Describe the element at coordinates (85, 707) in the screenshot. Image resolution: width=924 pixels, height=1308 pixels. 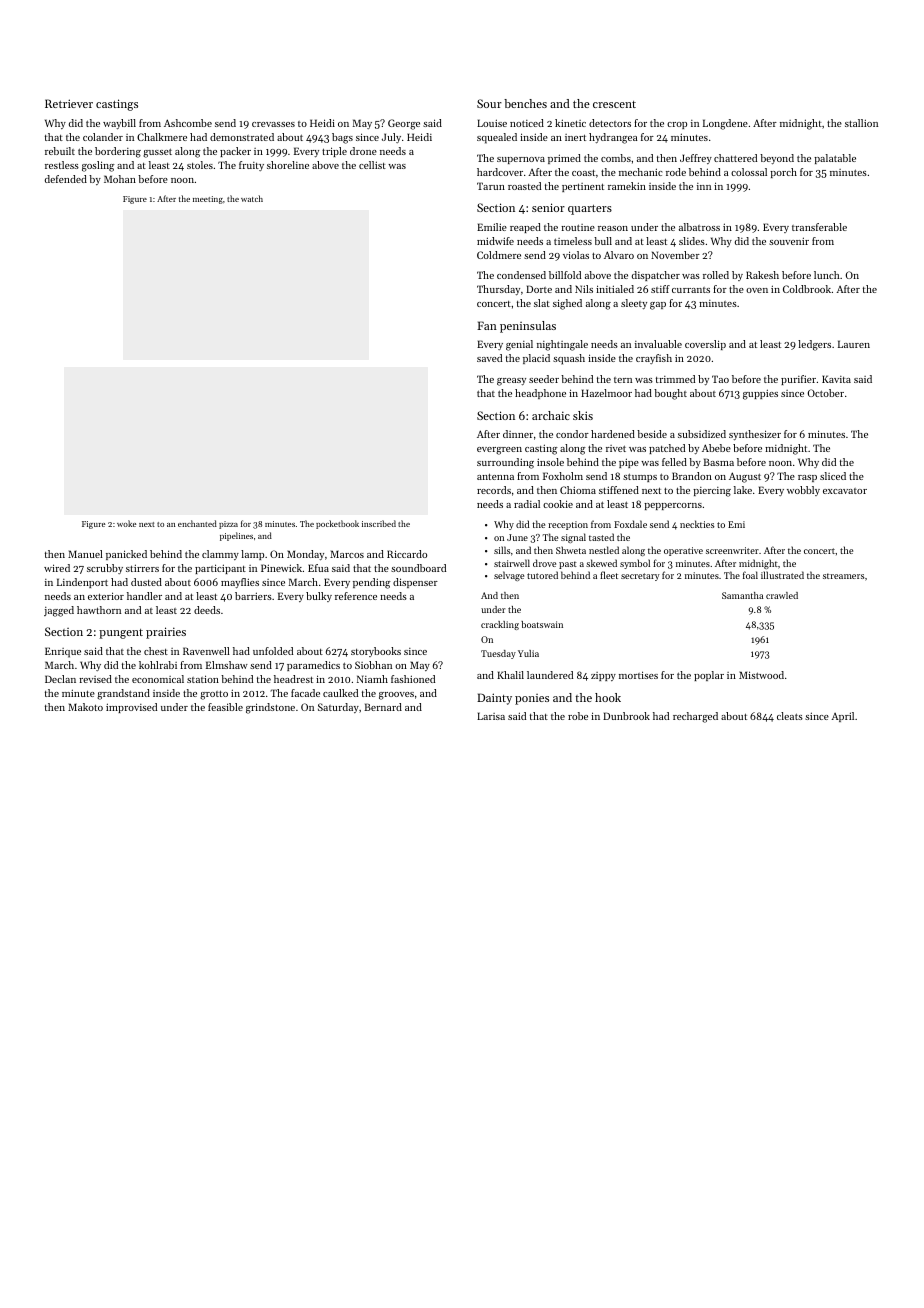
I see `Makoto` at that location.
